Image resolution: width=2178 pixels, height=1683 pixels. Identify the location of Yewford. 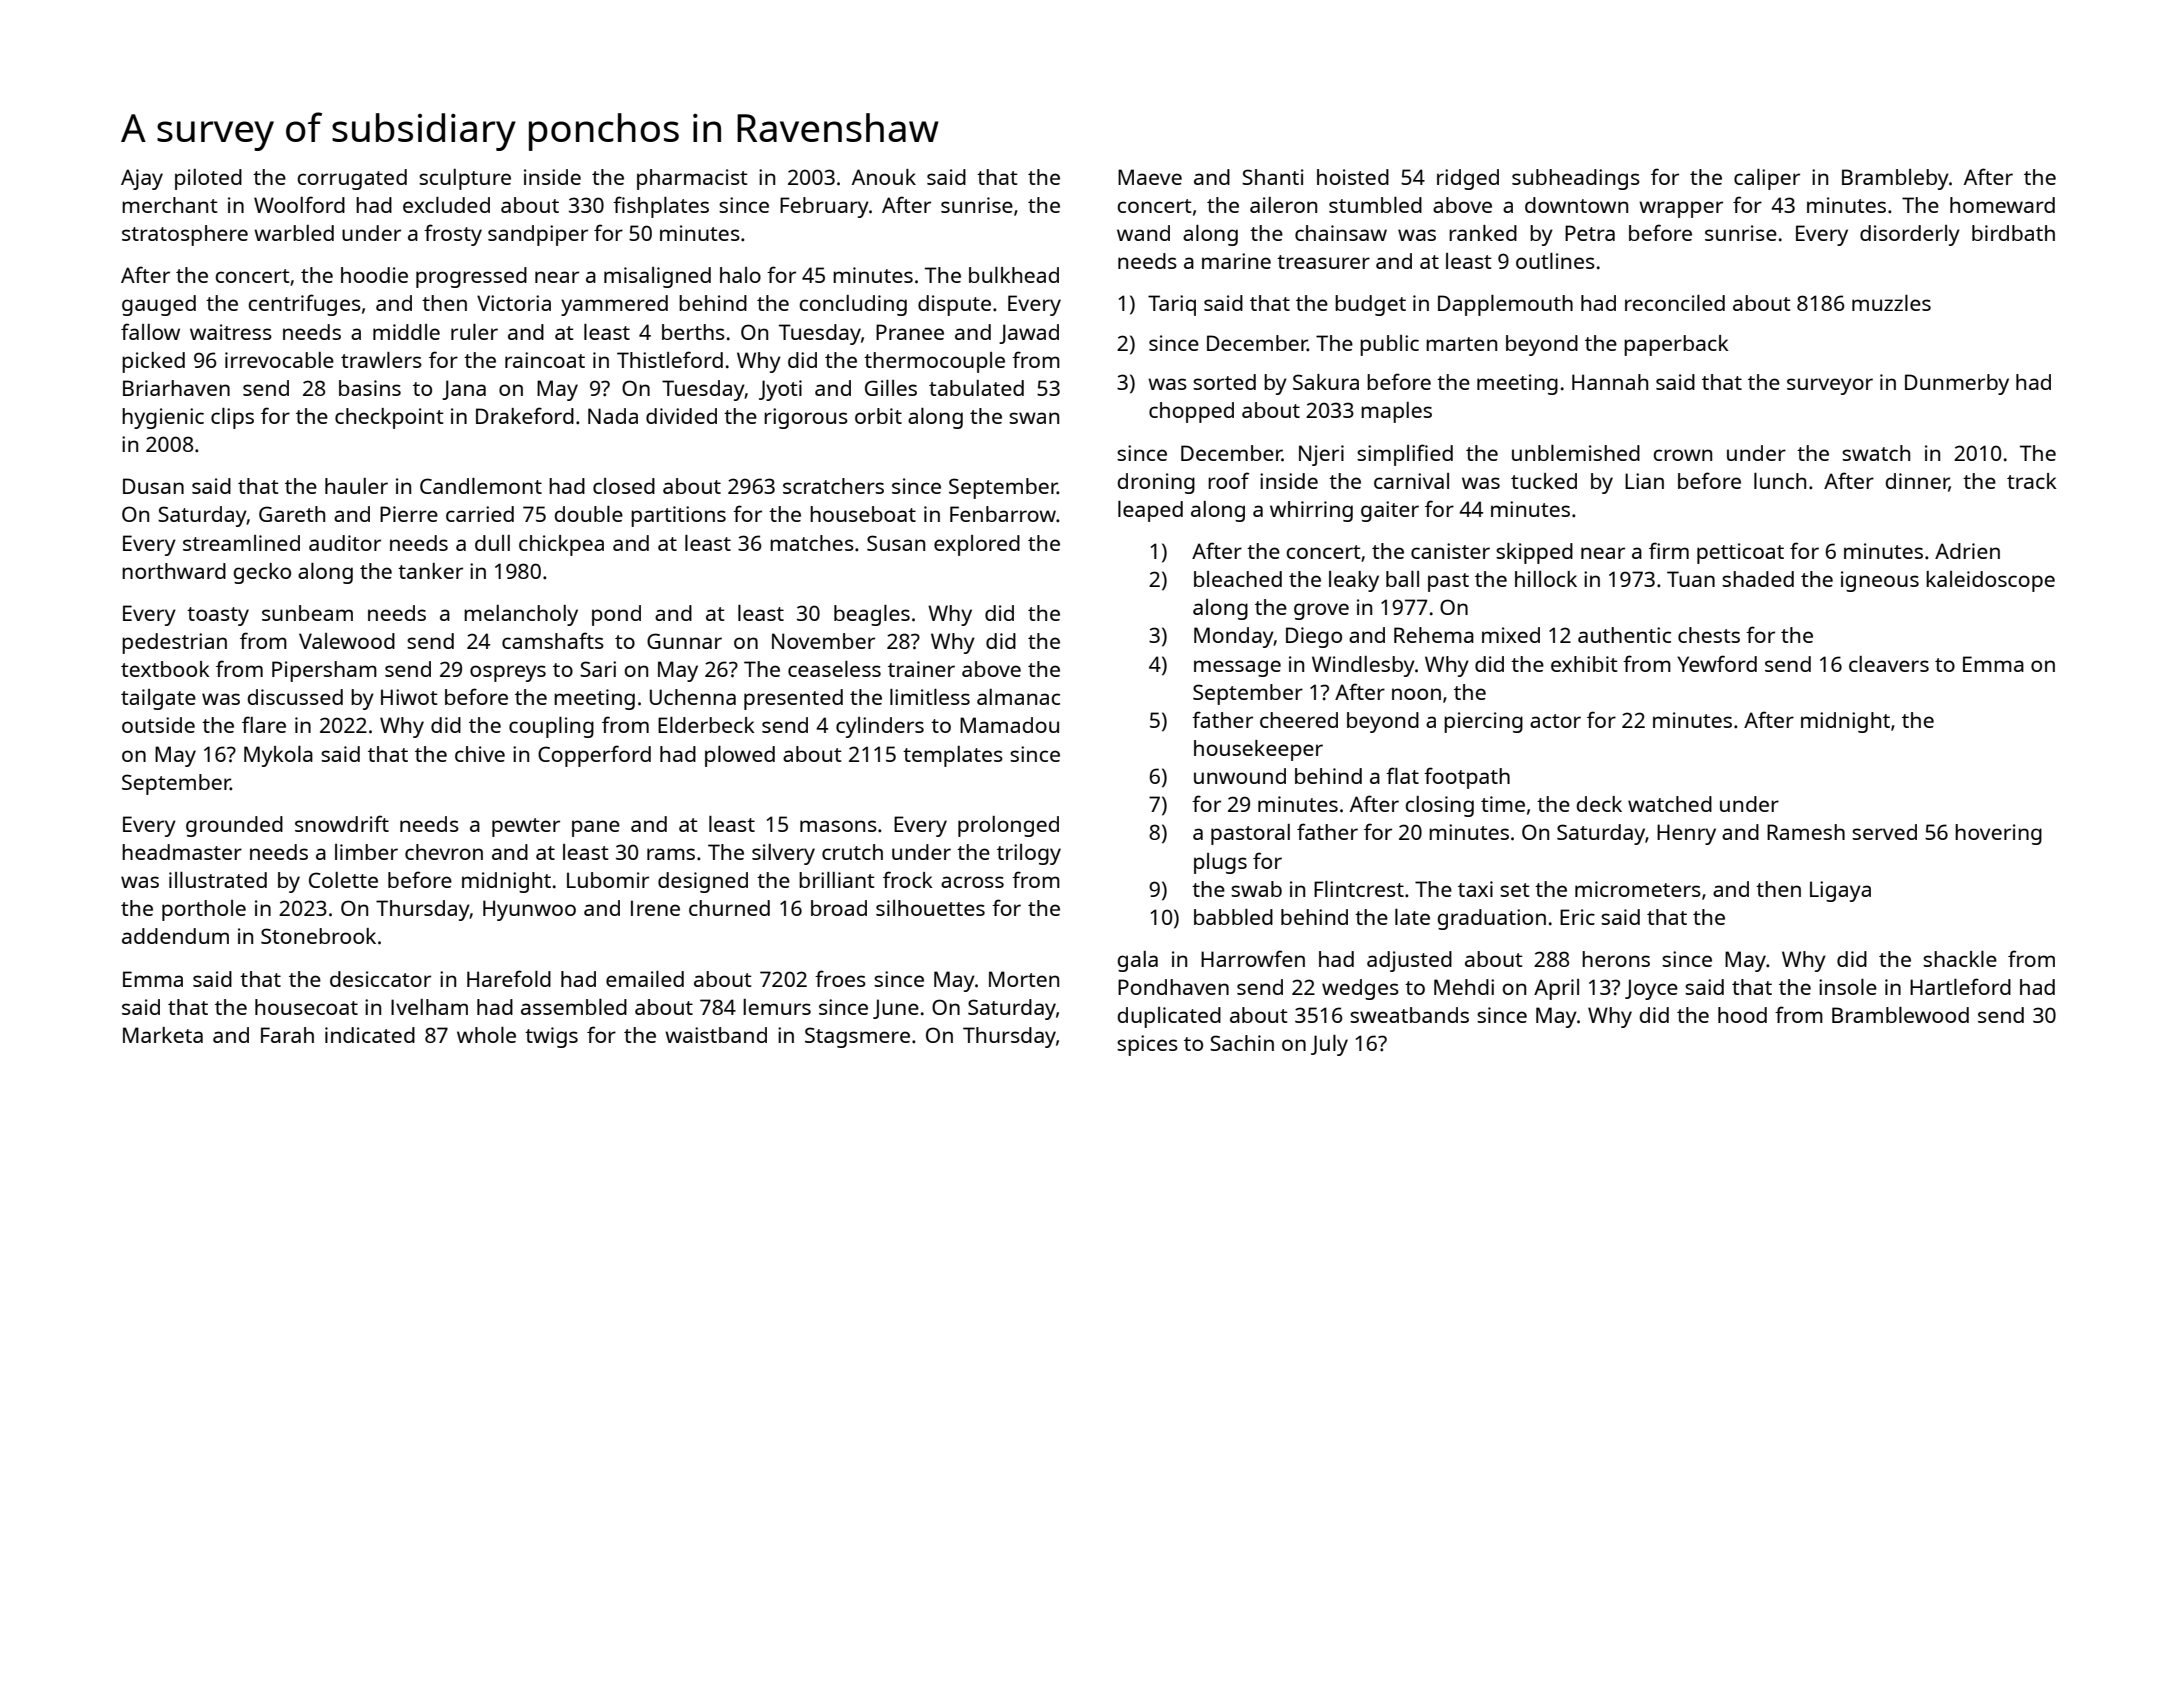
(1717, 663).
